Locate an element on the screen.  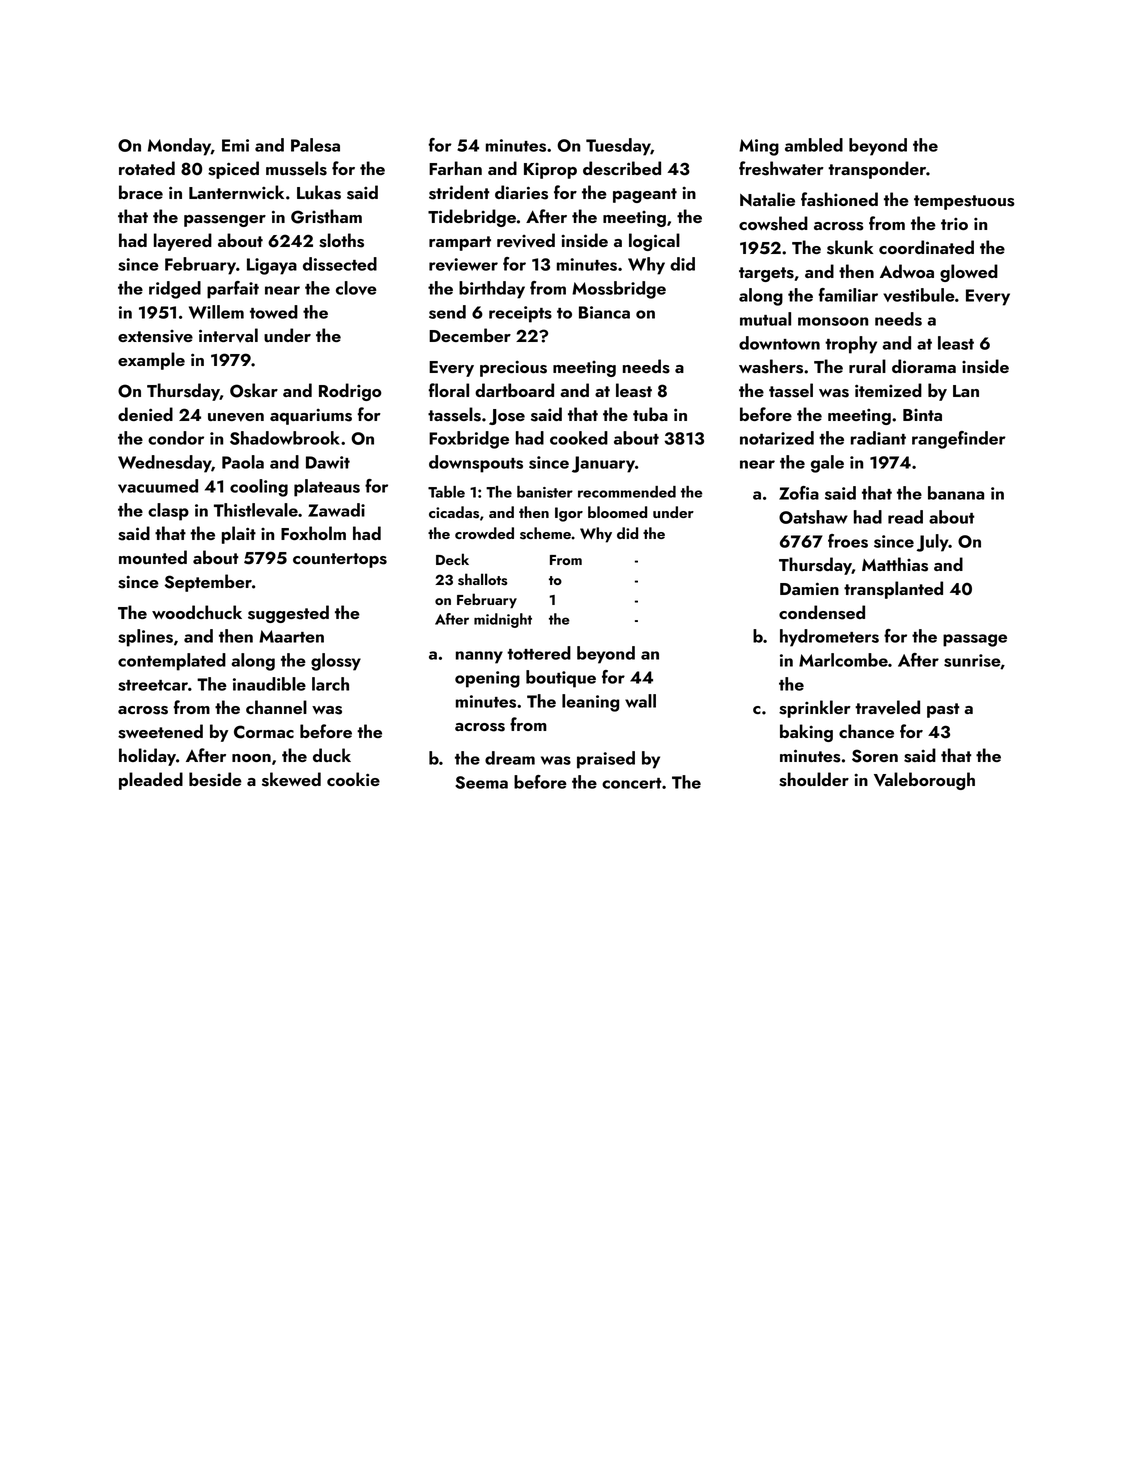
pageant is located at coordinates (645, 195).
